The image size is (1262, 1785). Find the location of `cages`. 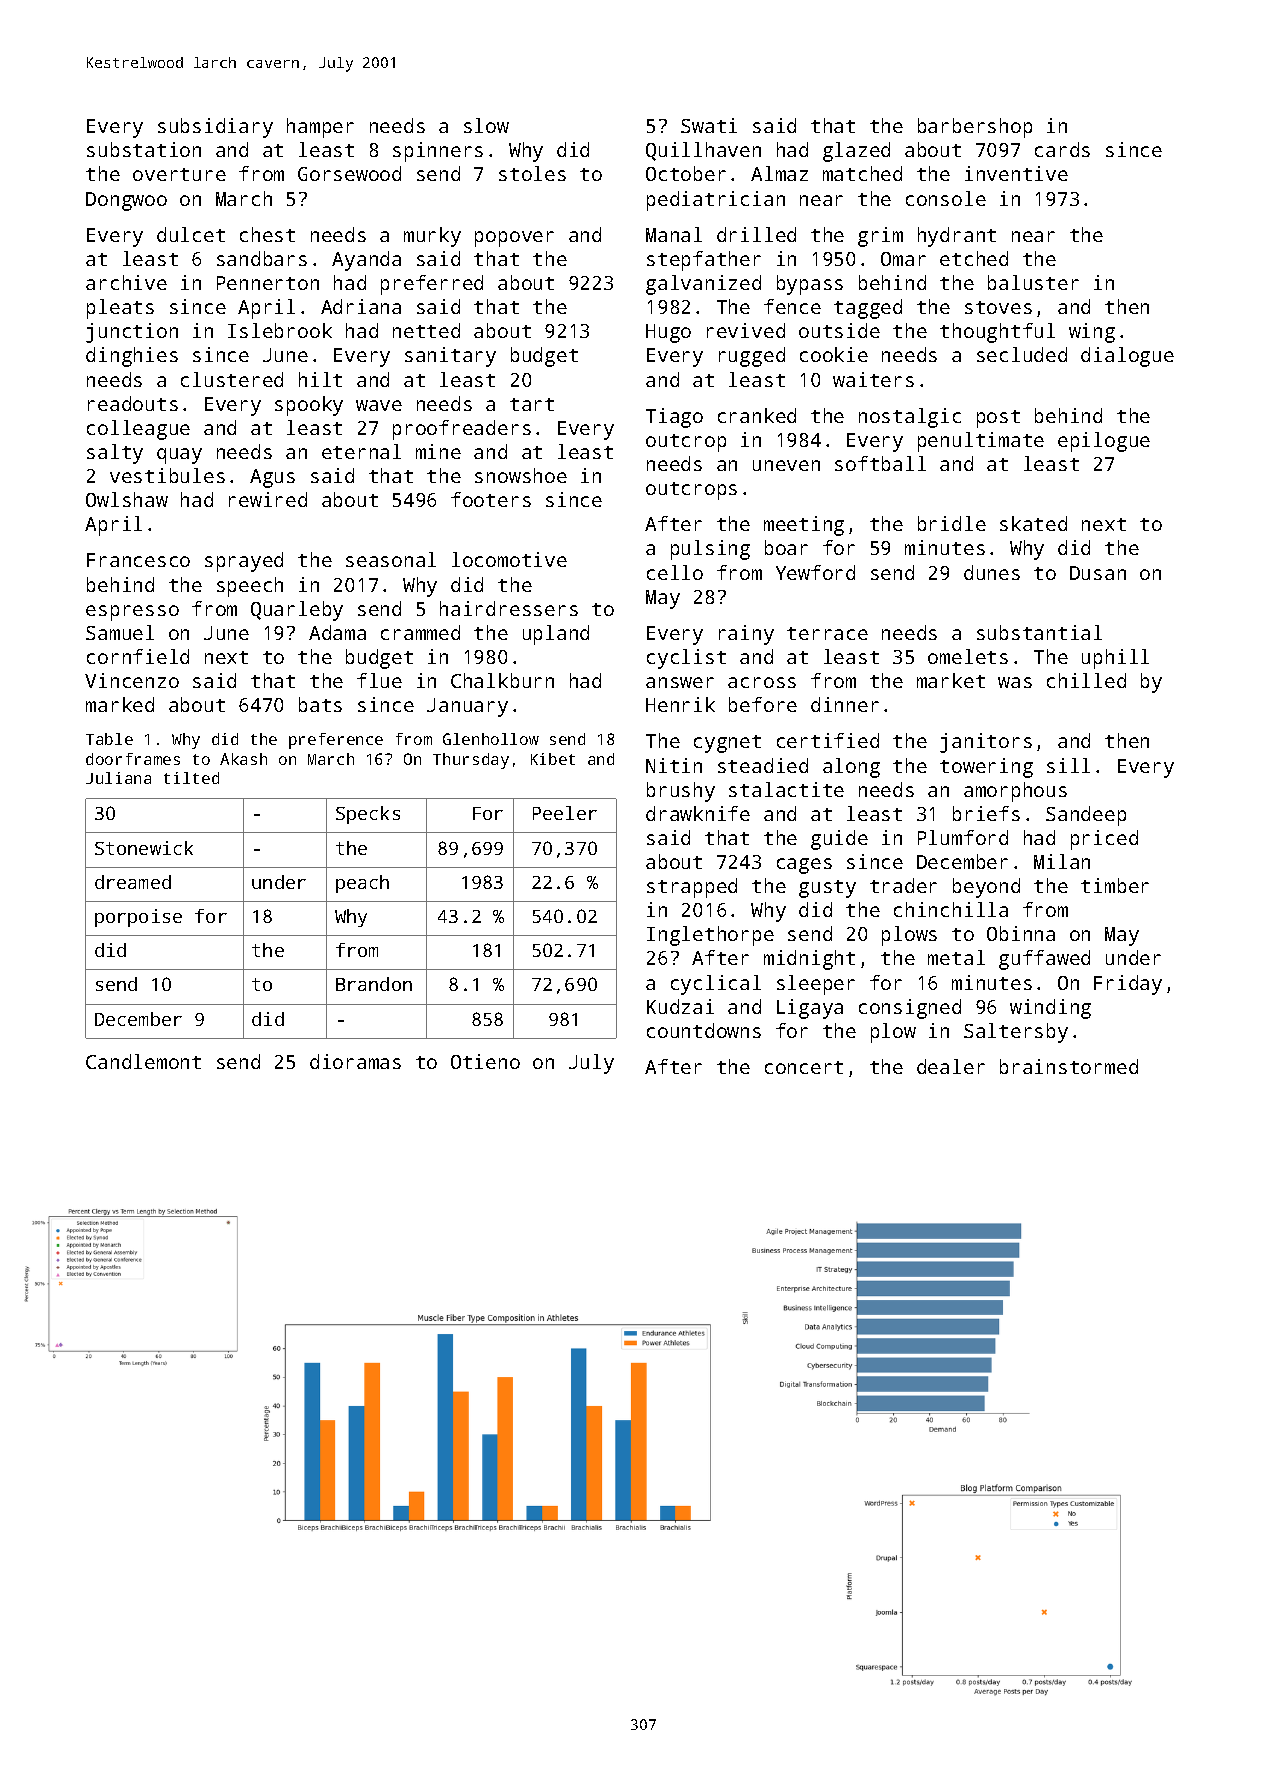

cages is located at coordinates (804, 866).
